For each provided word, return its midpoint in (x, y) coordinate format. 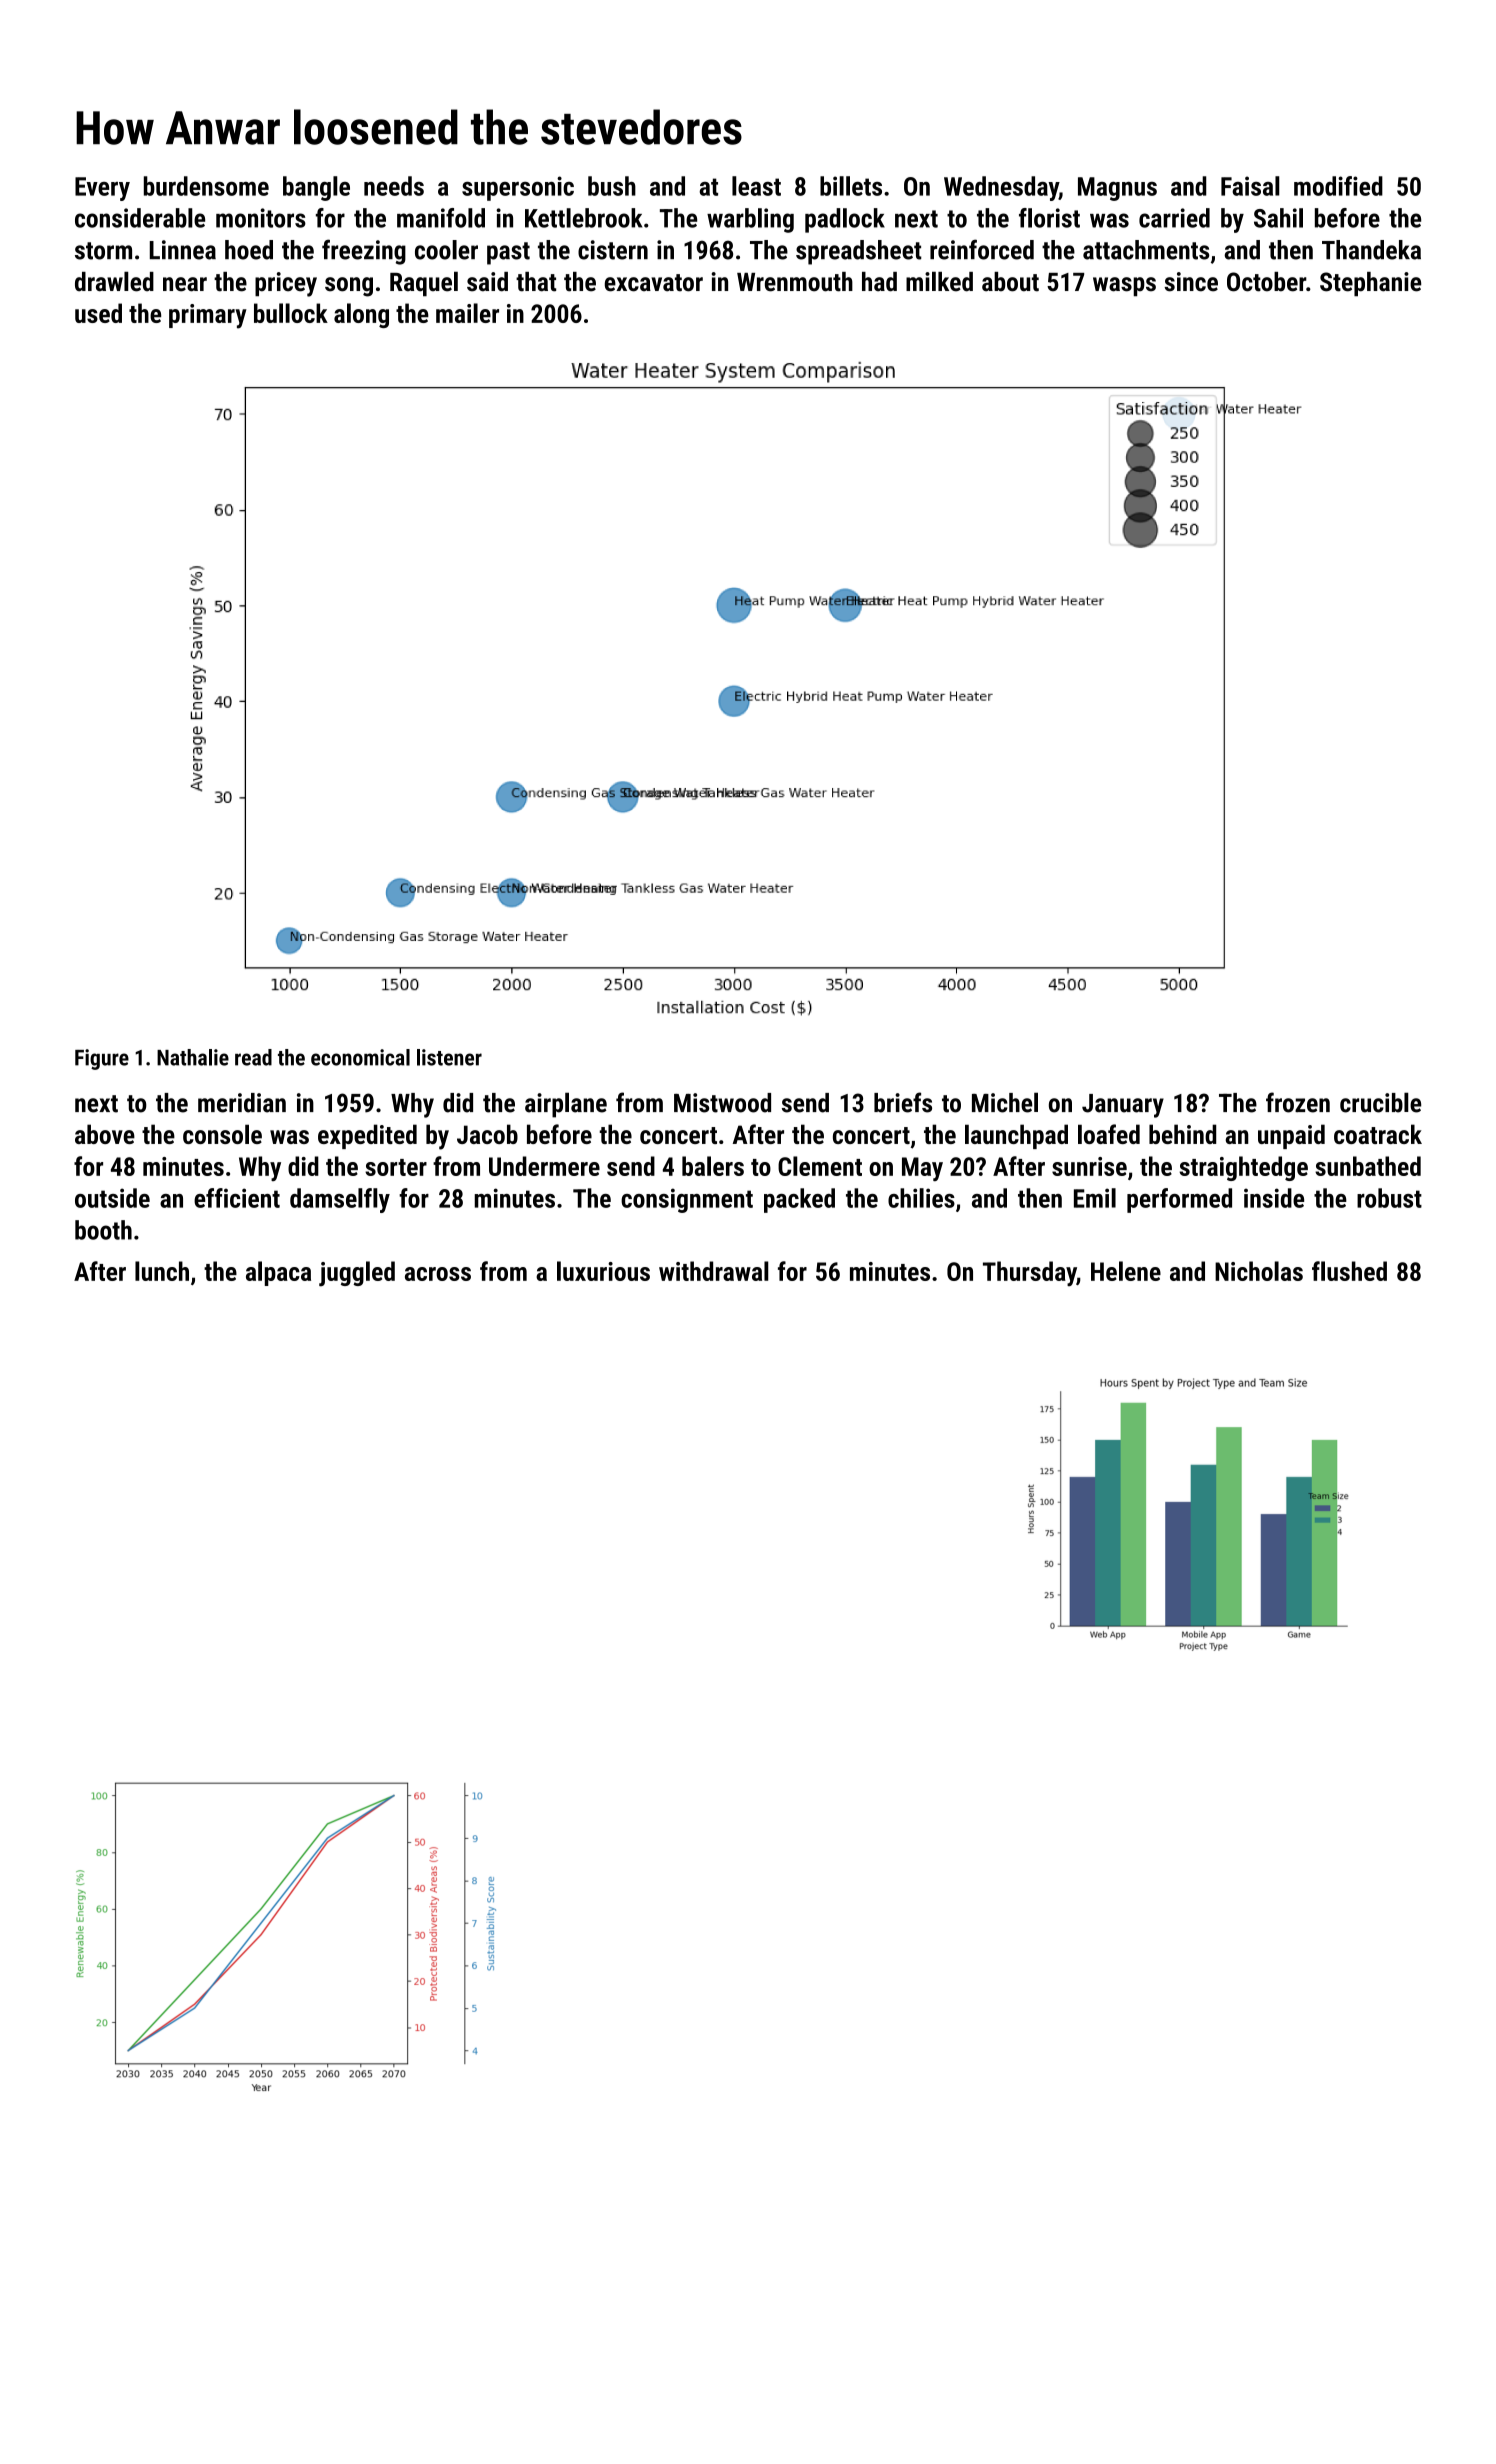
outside (112, 1198)
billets (851, 186)
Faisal (1250, 186)
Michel (1005, 1102)
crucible (1380, 1102)
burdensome (206, 186)
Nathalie (193, 1057)
